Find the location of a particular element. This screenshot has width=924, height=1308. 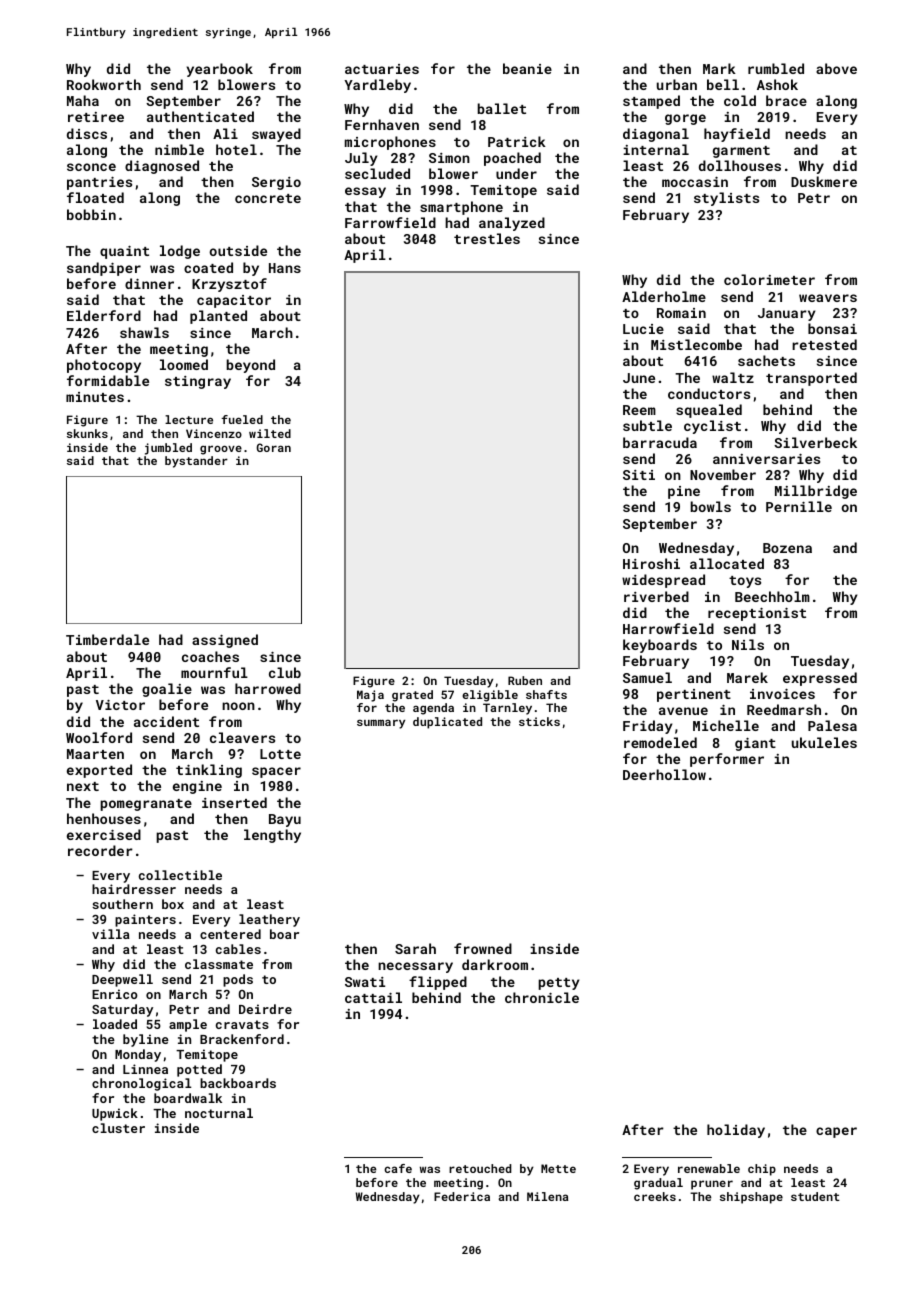

yearbook is located at coordinates (219, 70).
